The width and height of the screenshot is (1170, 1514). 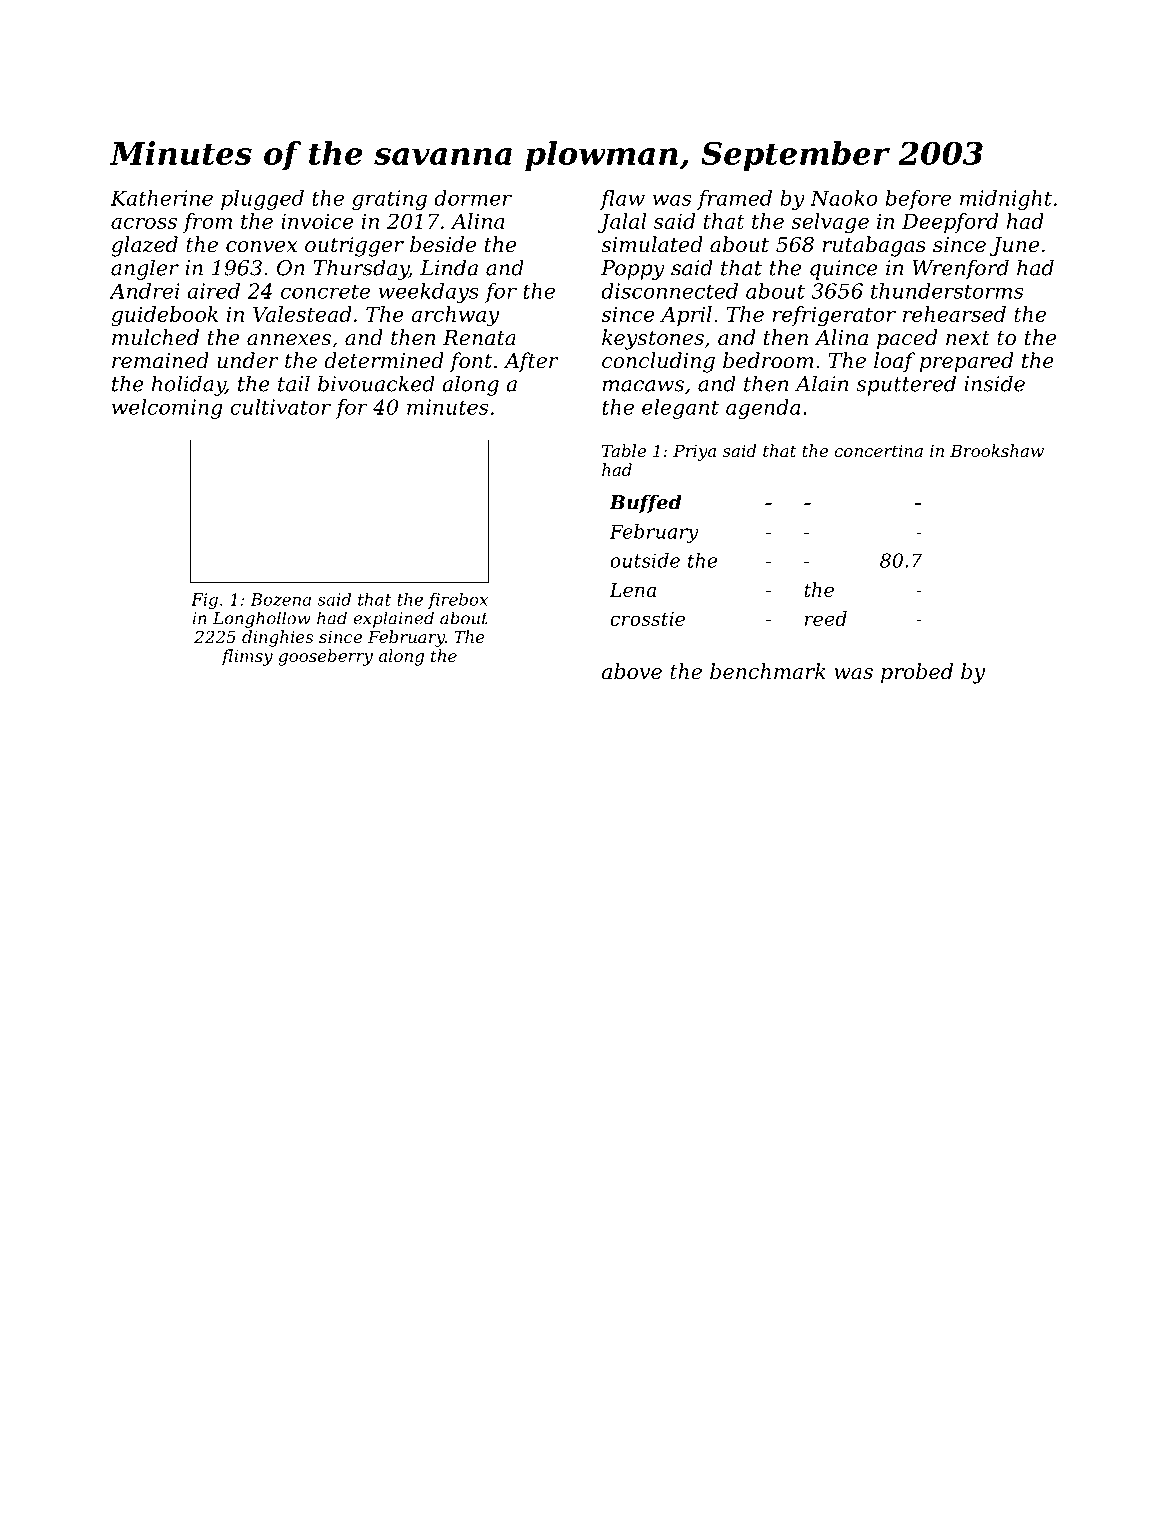 What do you see at coordinates (161, 198) in the screenshot?
I see `Katherine` at bounding box center [161, 198].
